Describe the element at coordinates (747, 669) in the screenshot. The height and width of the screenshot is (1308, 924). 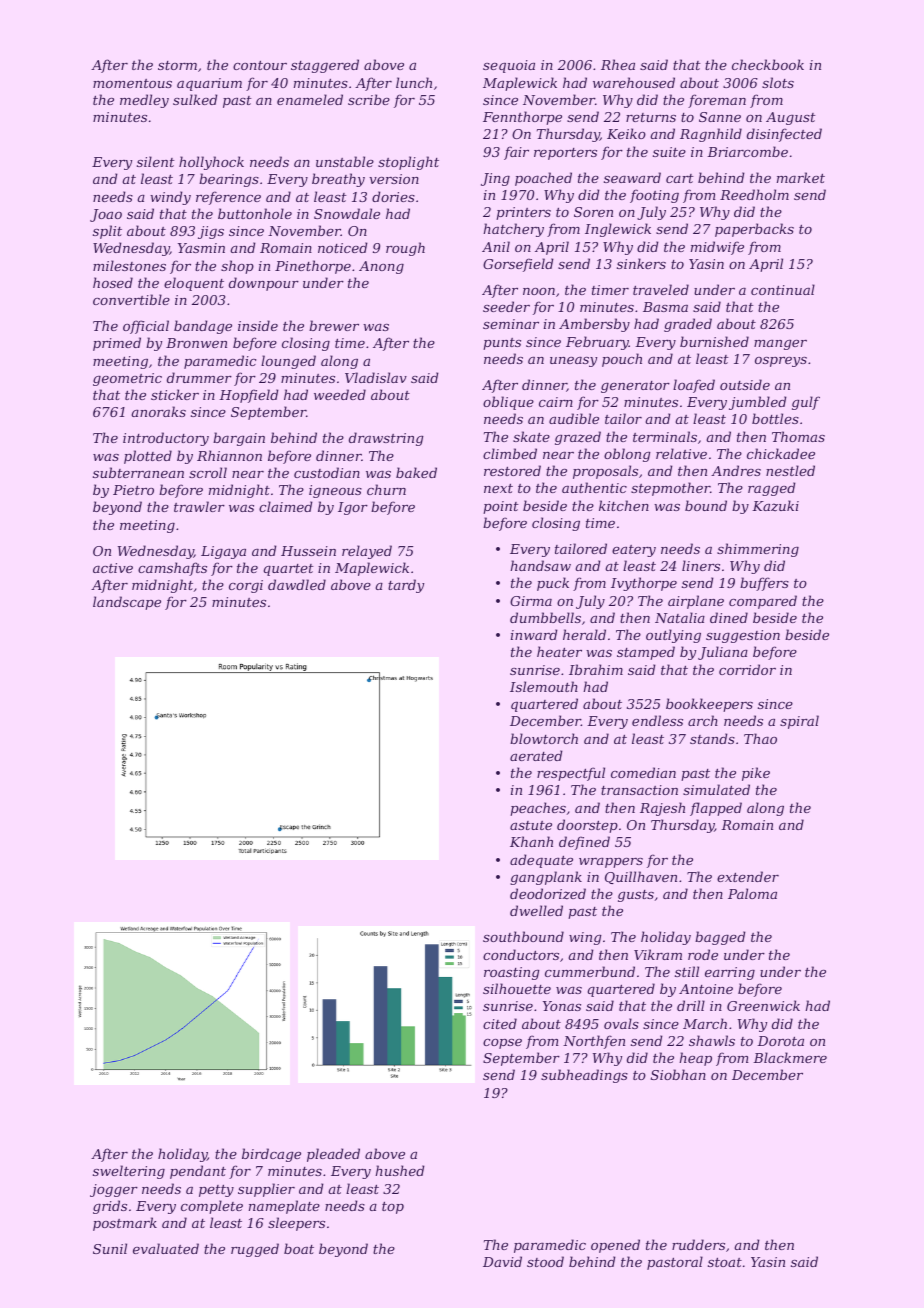
I see `corridor` at that location.
